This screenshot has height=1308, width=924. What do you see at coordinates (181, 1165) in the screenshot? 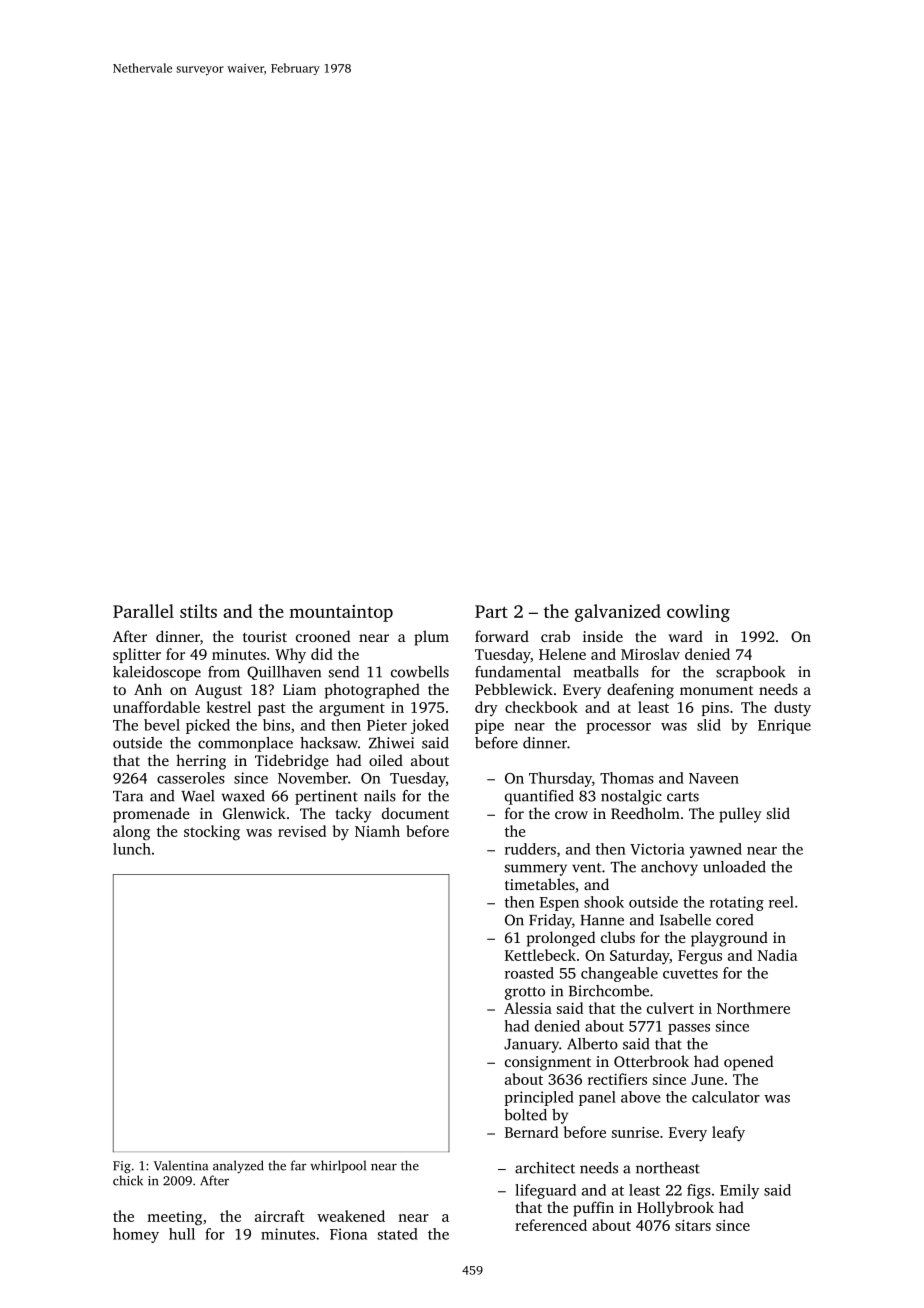
I see `Valentina` at bounding box center [181, 1165].
